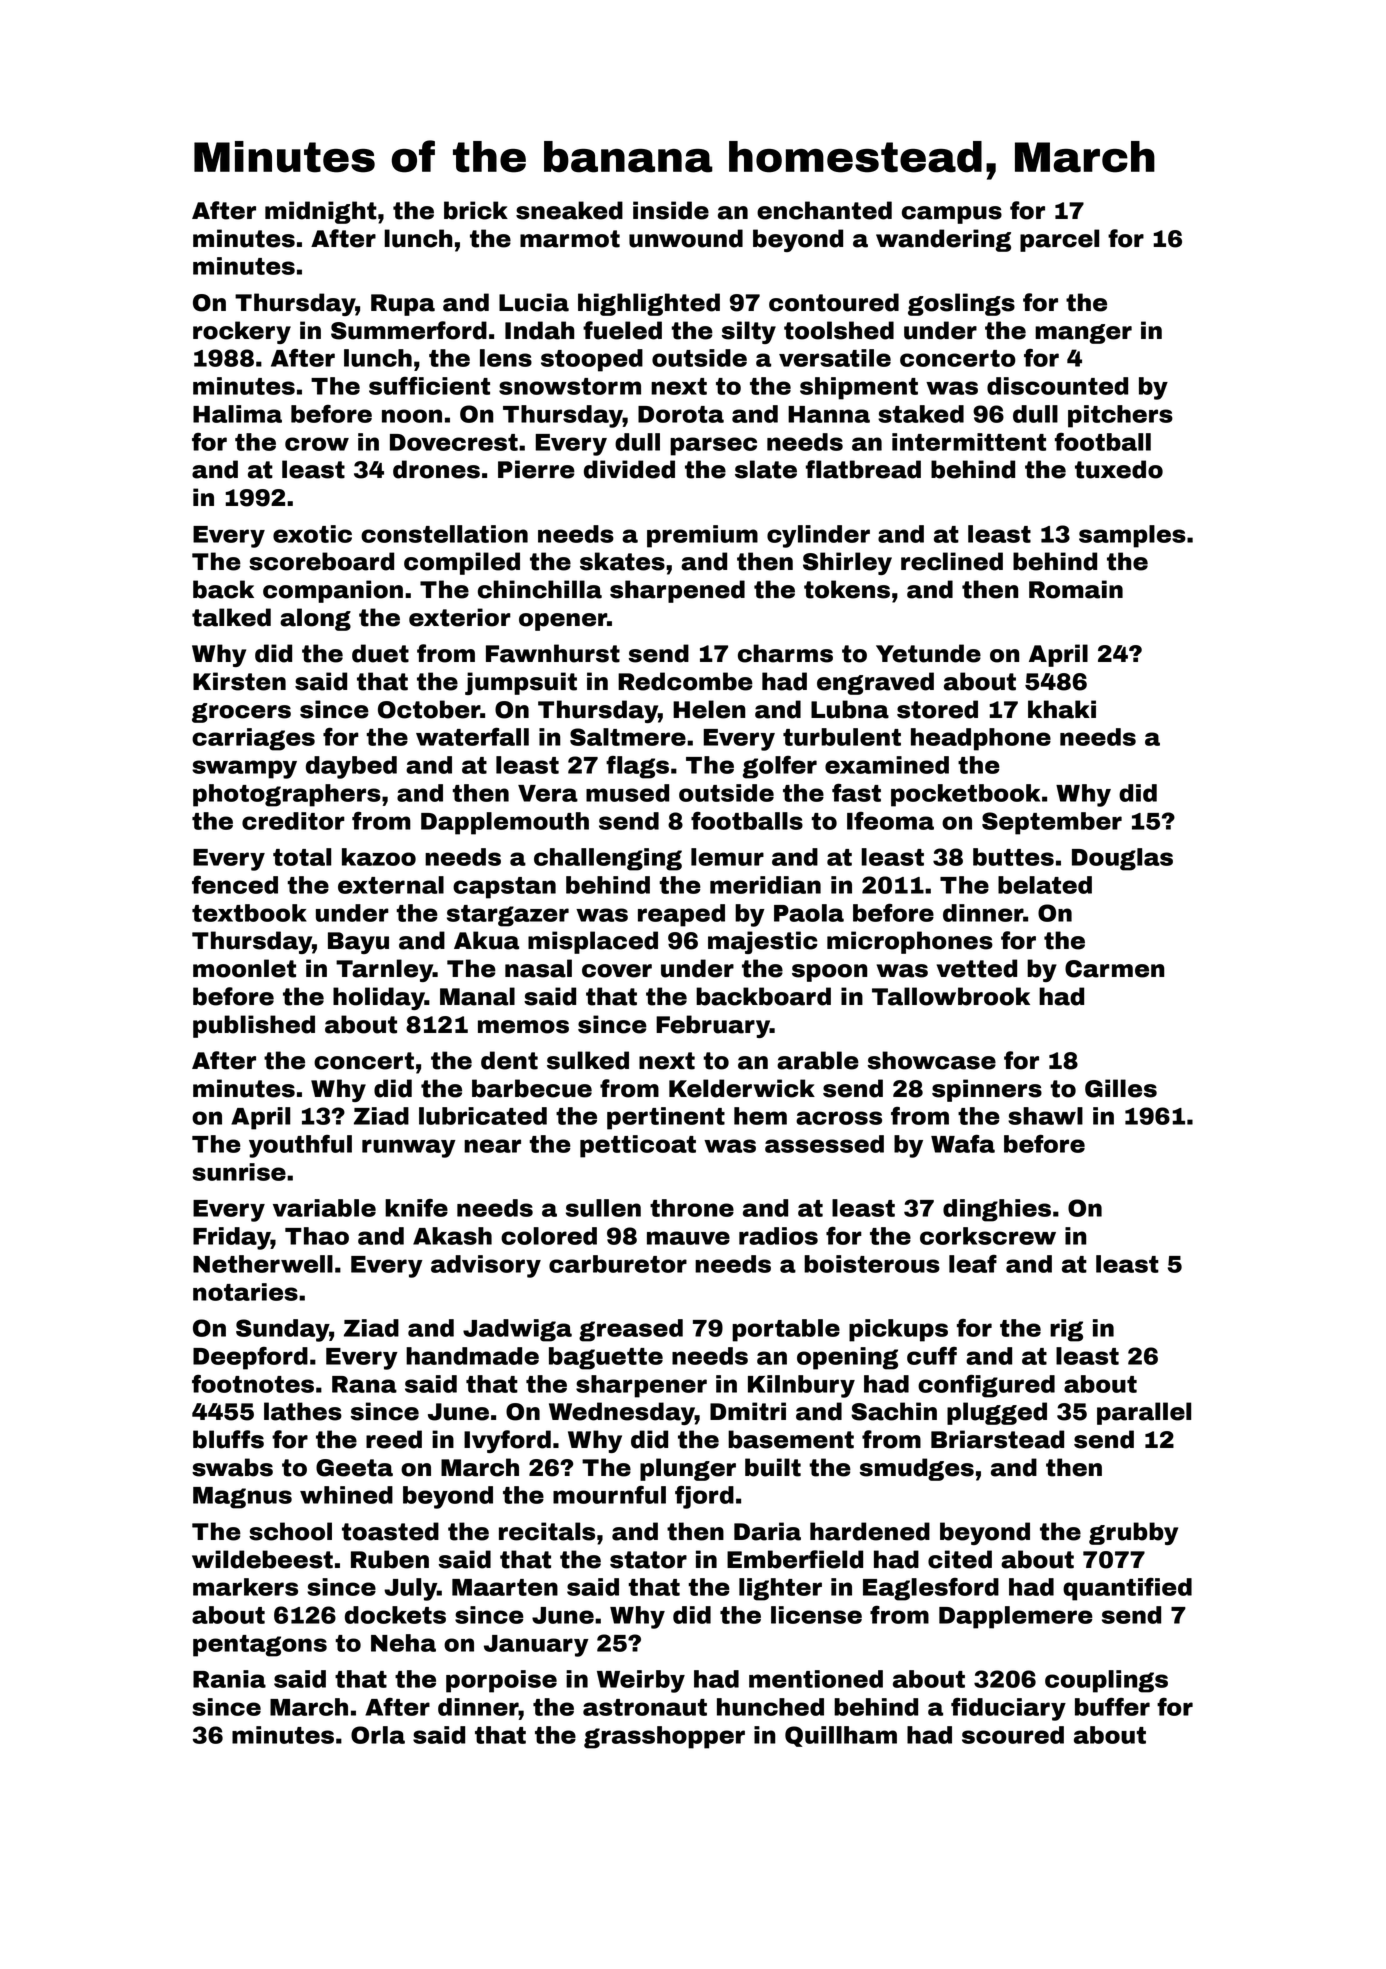 This document has width=1386, height=1969. What do you see at coordinates (963, 1143) in the document?
I see `Wafa` at bounding box center [963, 1143].
